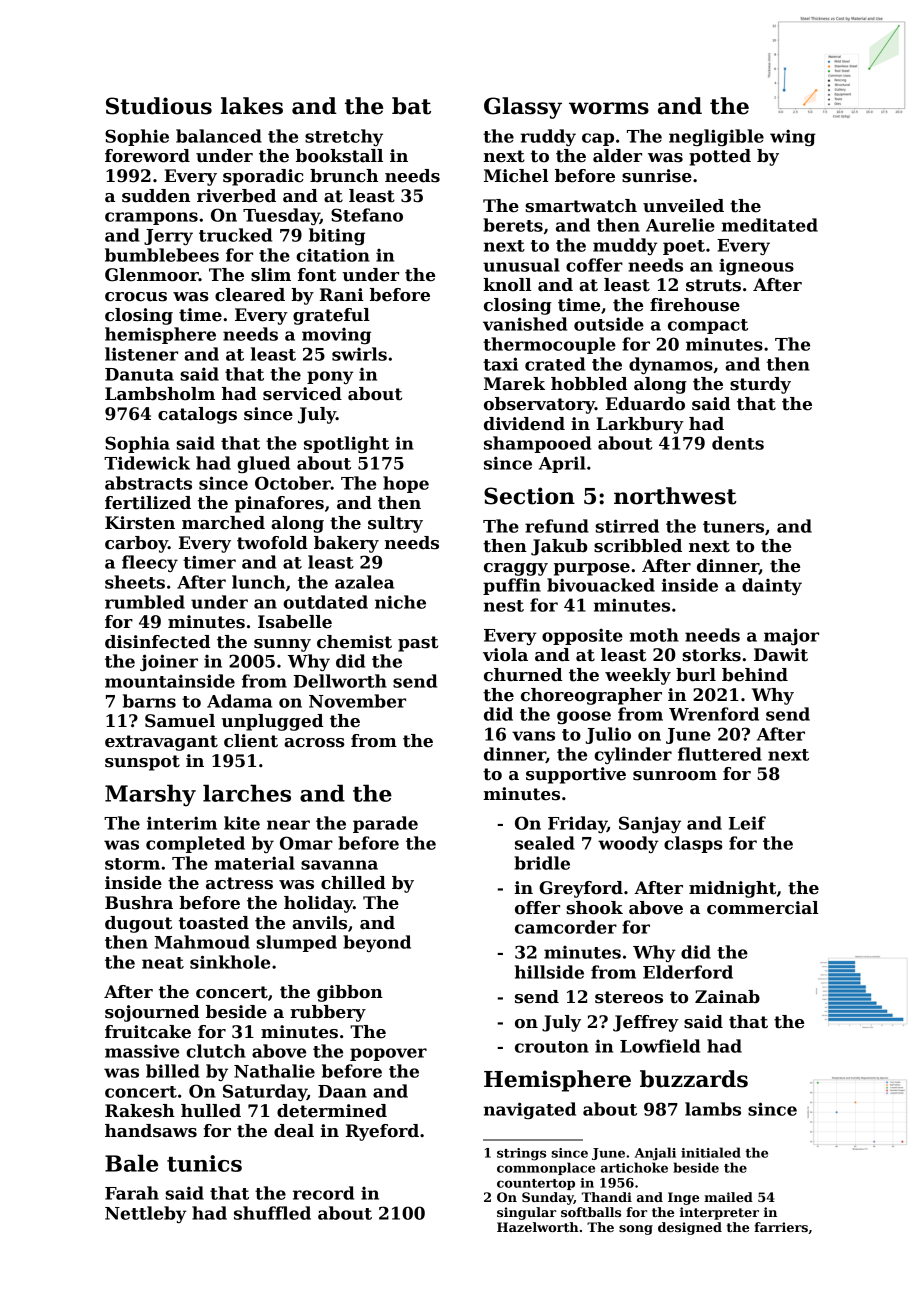 This page has height=1308, width=924. Describe the element at coordinates (733, 527) in the page. I see `tuners` at that location.
